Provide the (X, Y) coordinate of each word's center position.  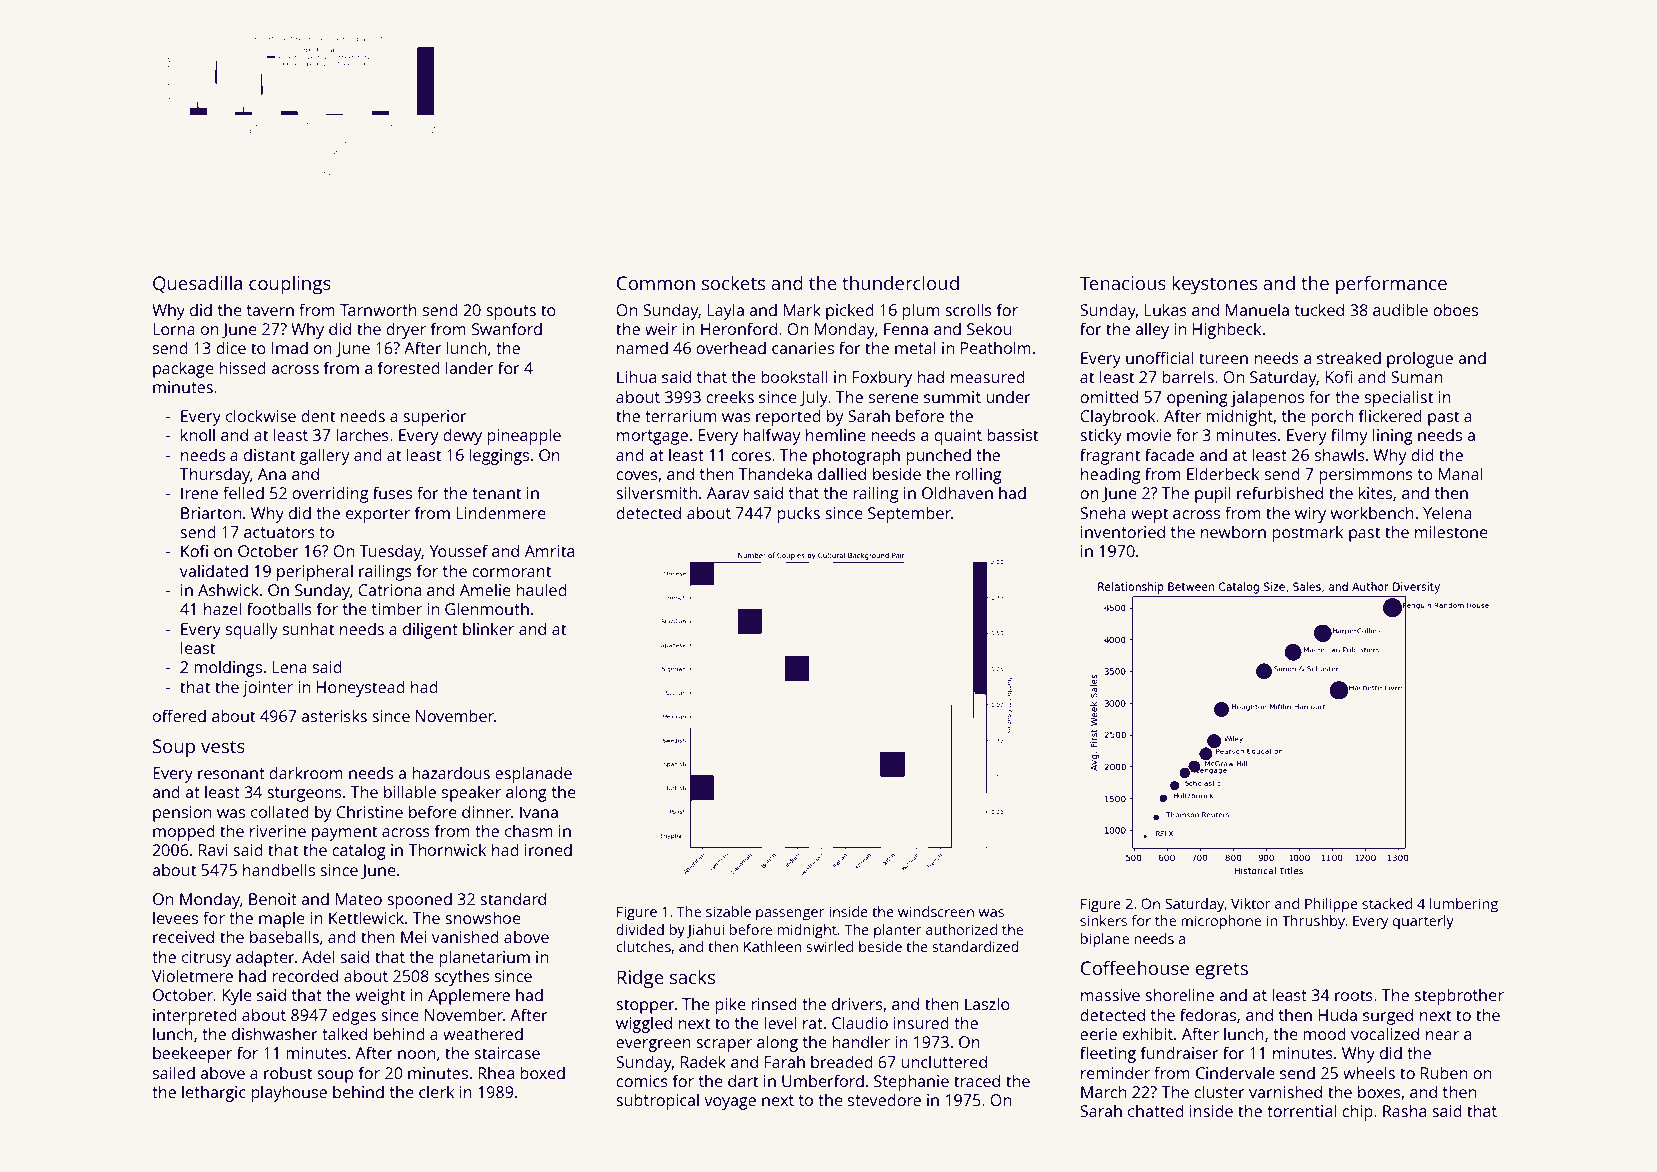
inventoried (1123, 531)
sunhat (308, 628)
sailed (174, 1072)
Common (656, 283)
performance (1391, 285)
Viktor (1251, 903)
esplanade (533, 774)
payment (344, 833)
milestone (1451, 531)
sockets (733, 282)
